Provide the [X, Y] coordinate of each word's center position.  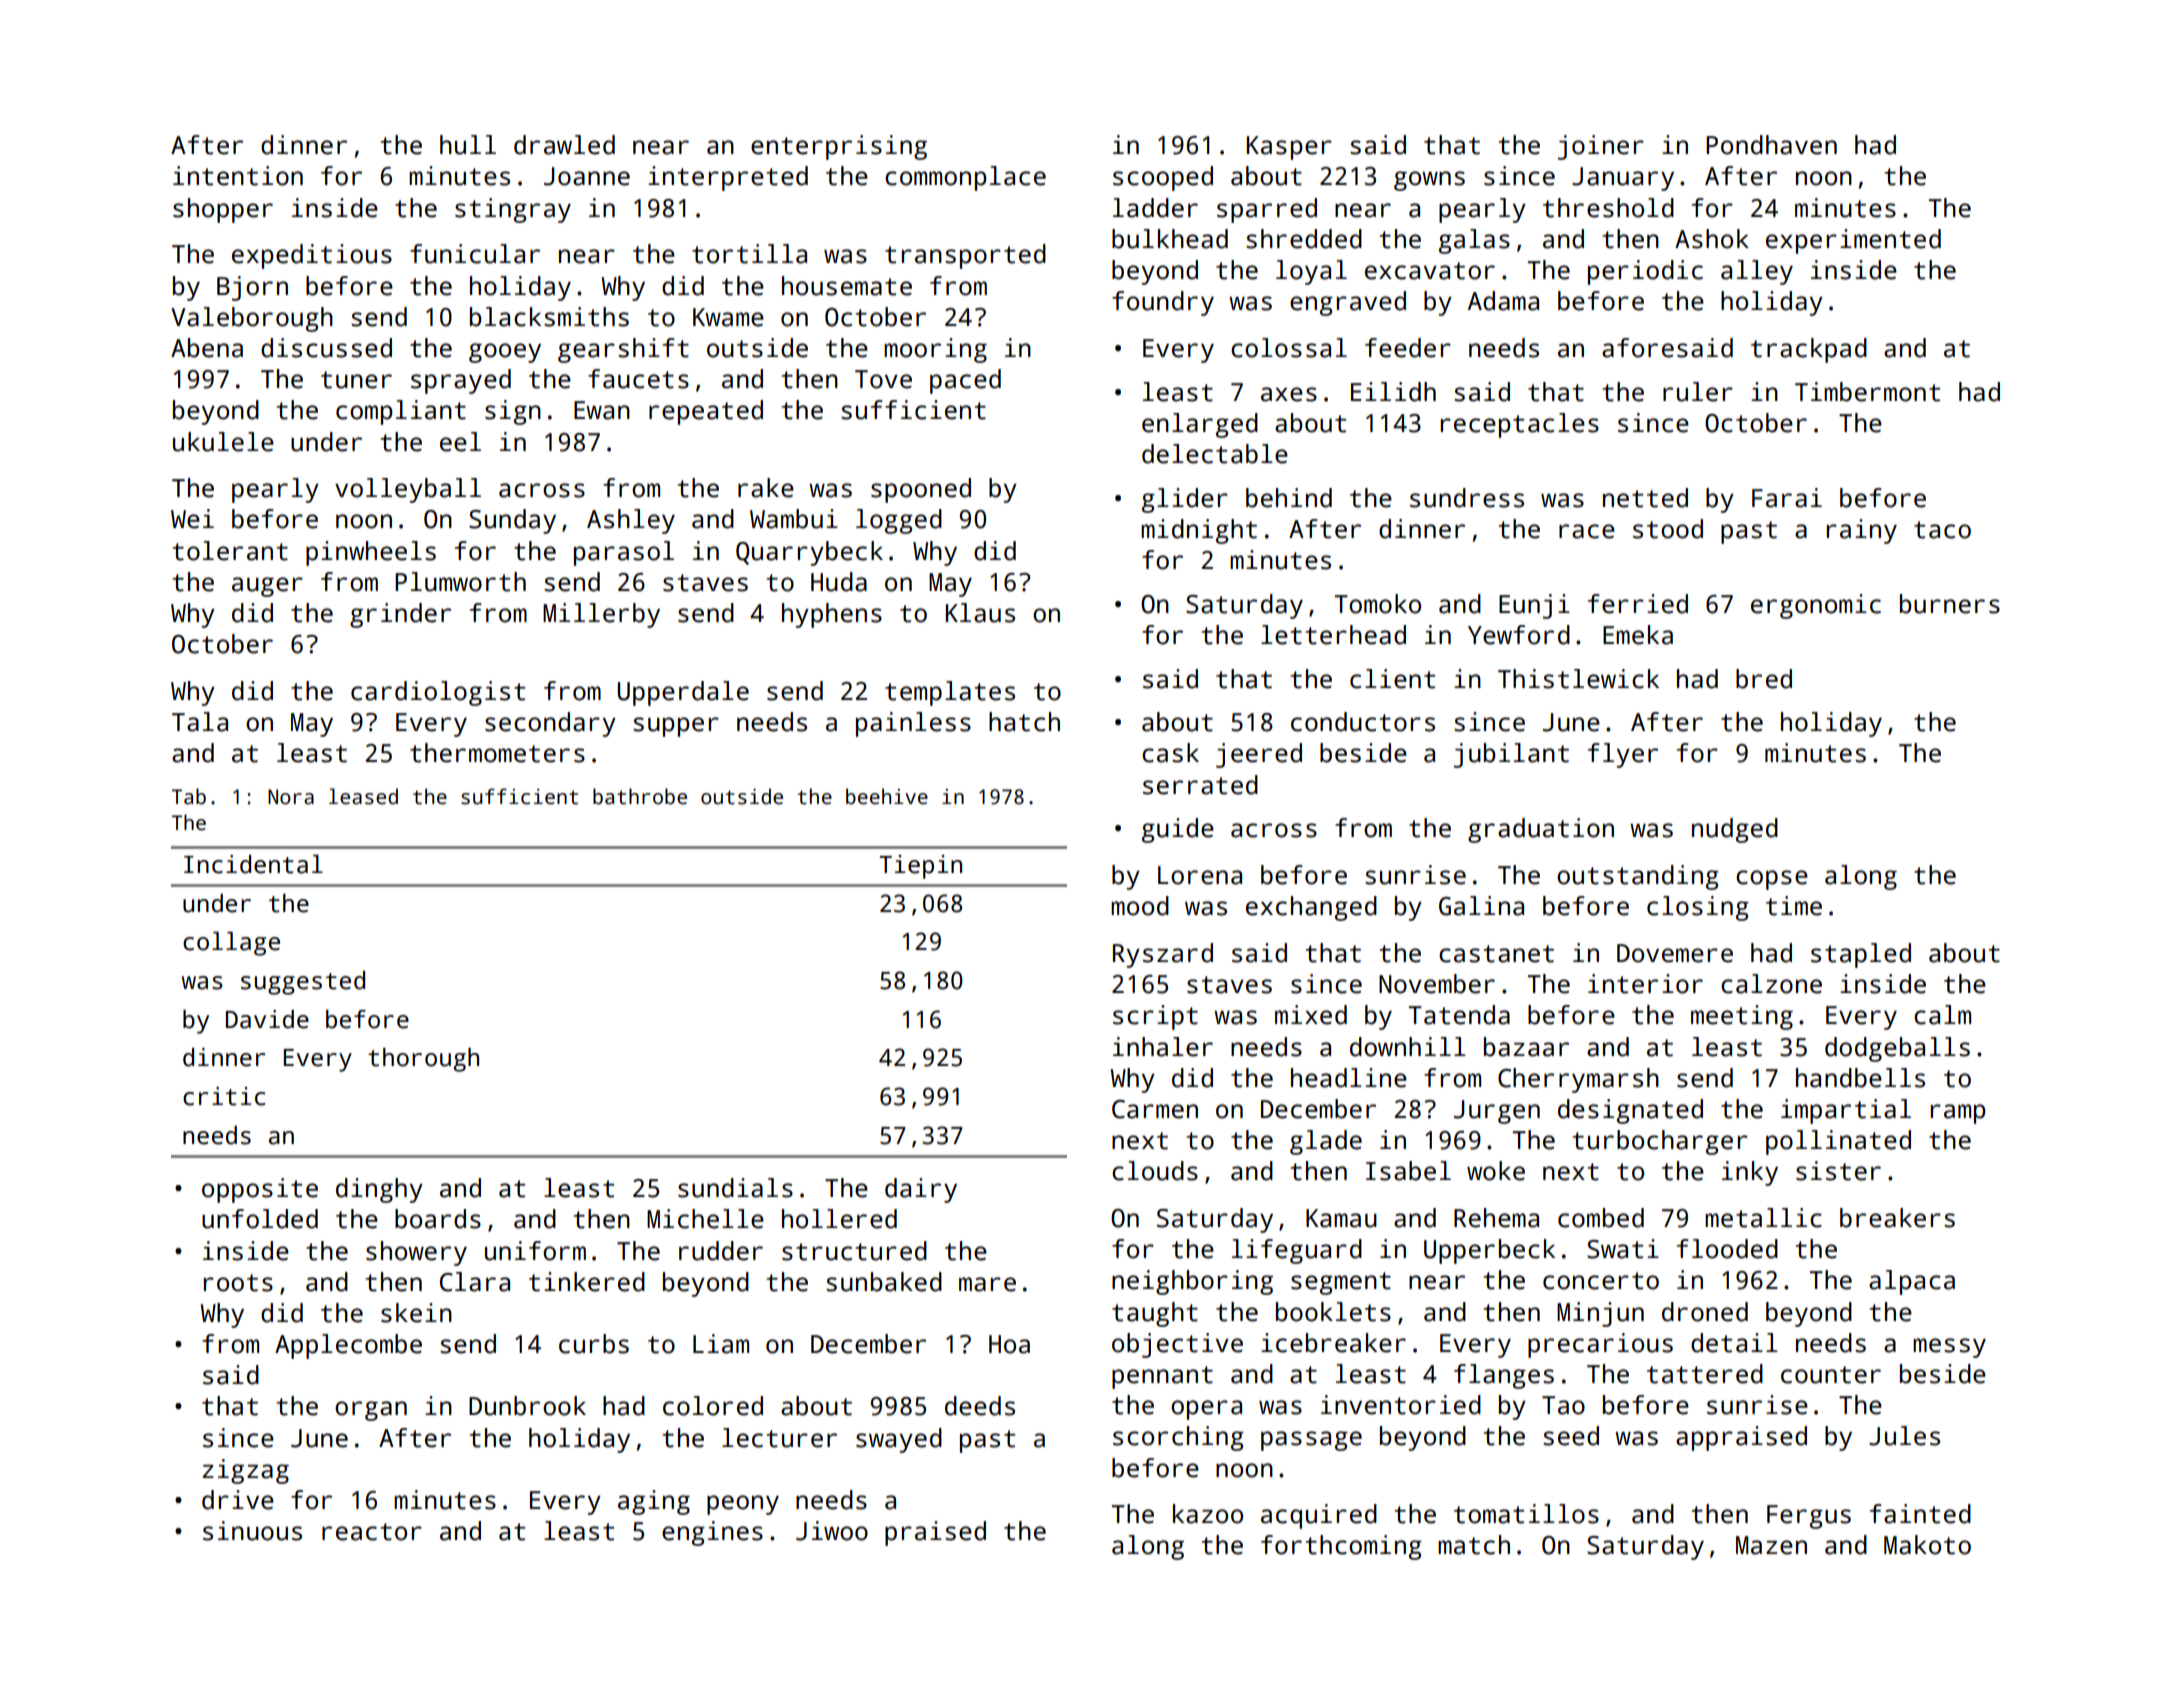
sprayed [461, 381]
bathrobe [640, 796]
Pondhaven [1771, 145]
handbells [1860, 1078]
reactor [372, 1532]
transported [965, 256]
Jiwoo [832, 1531]
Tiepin [921, 867]
